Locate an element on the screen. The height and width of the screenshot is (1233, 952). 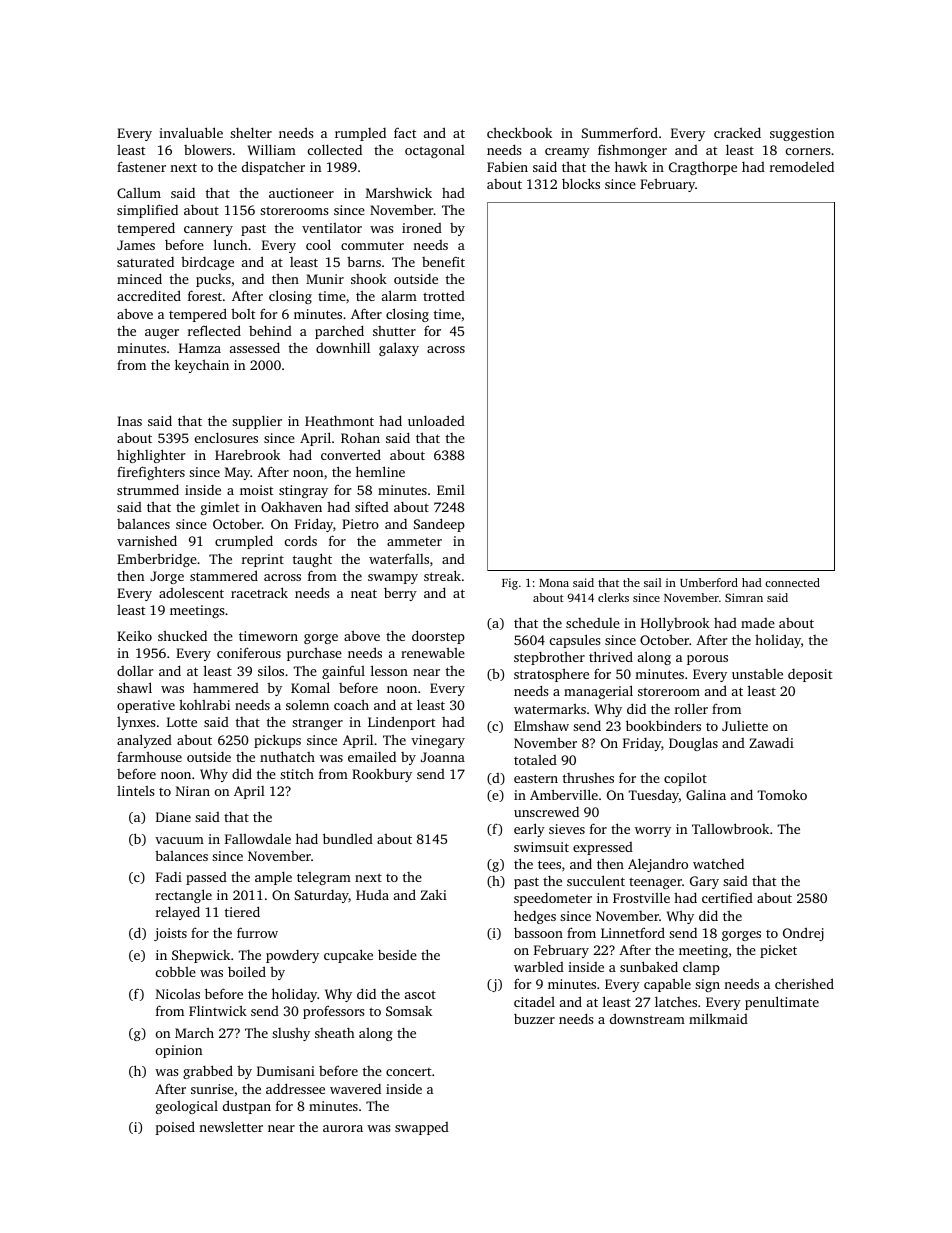
fact is located at coordinates (405, 132).
